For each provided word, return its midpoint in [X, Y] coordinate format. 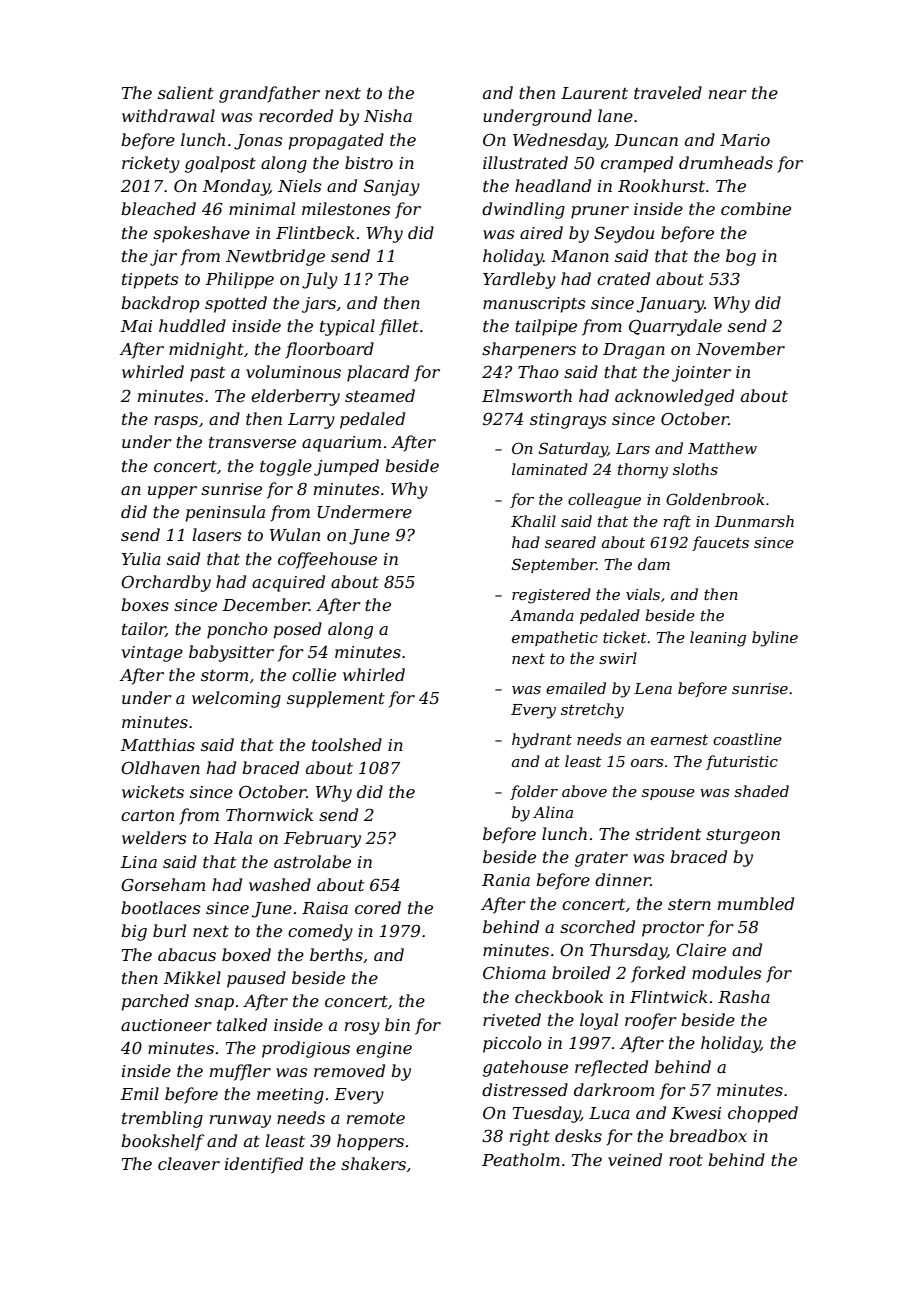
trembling [162, 1119]
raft [677, 522]
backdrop [160, 304]
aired [541, 232]
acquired [288, 583]
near [728, 94]
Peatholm [521, 1159]
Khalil [533, 521]
